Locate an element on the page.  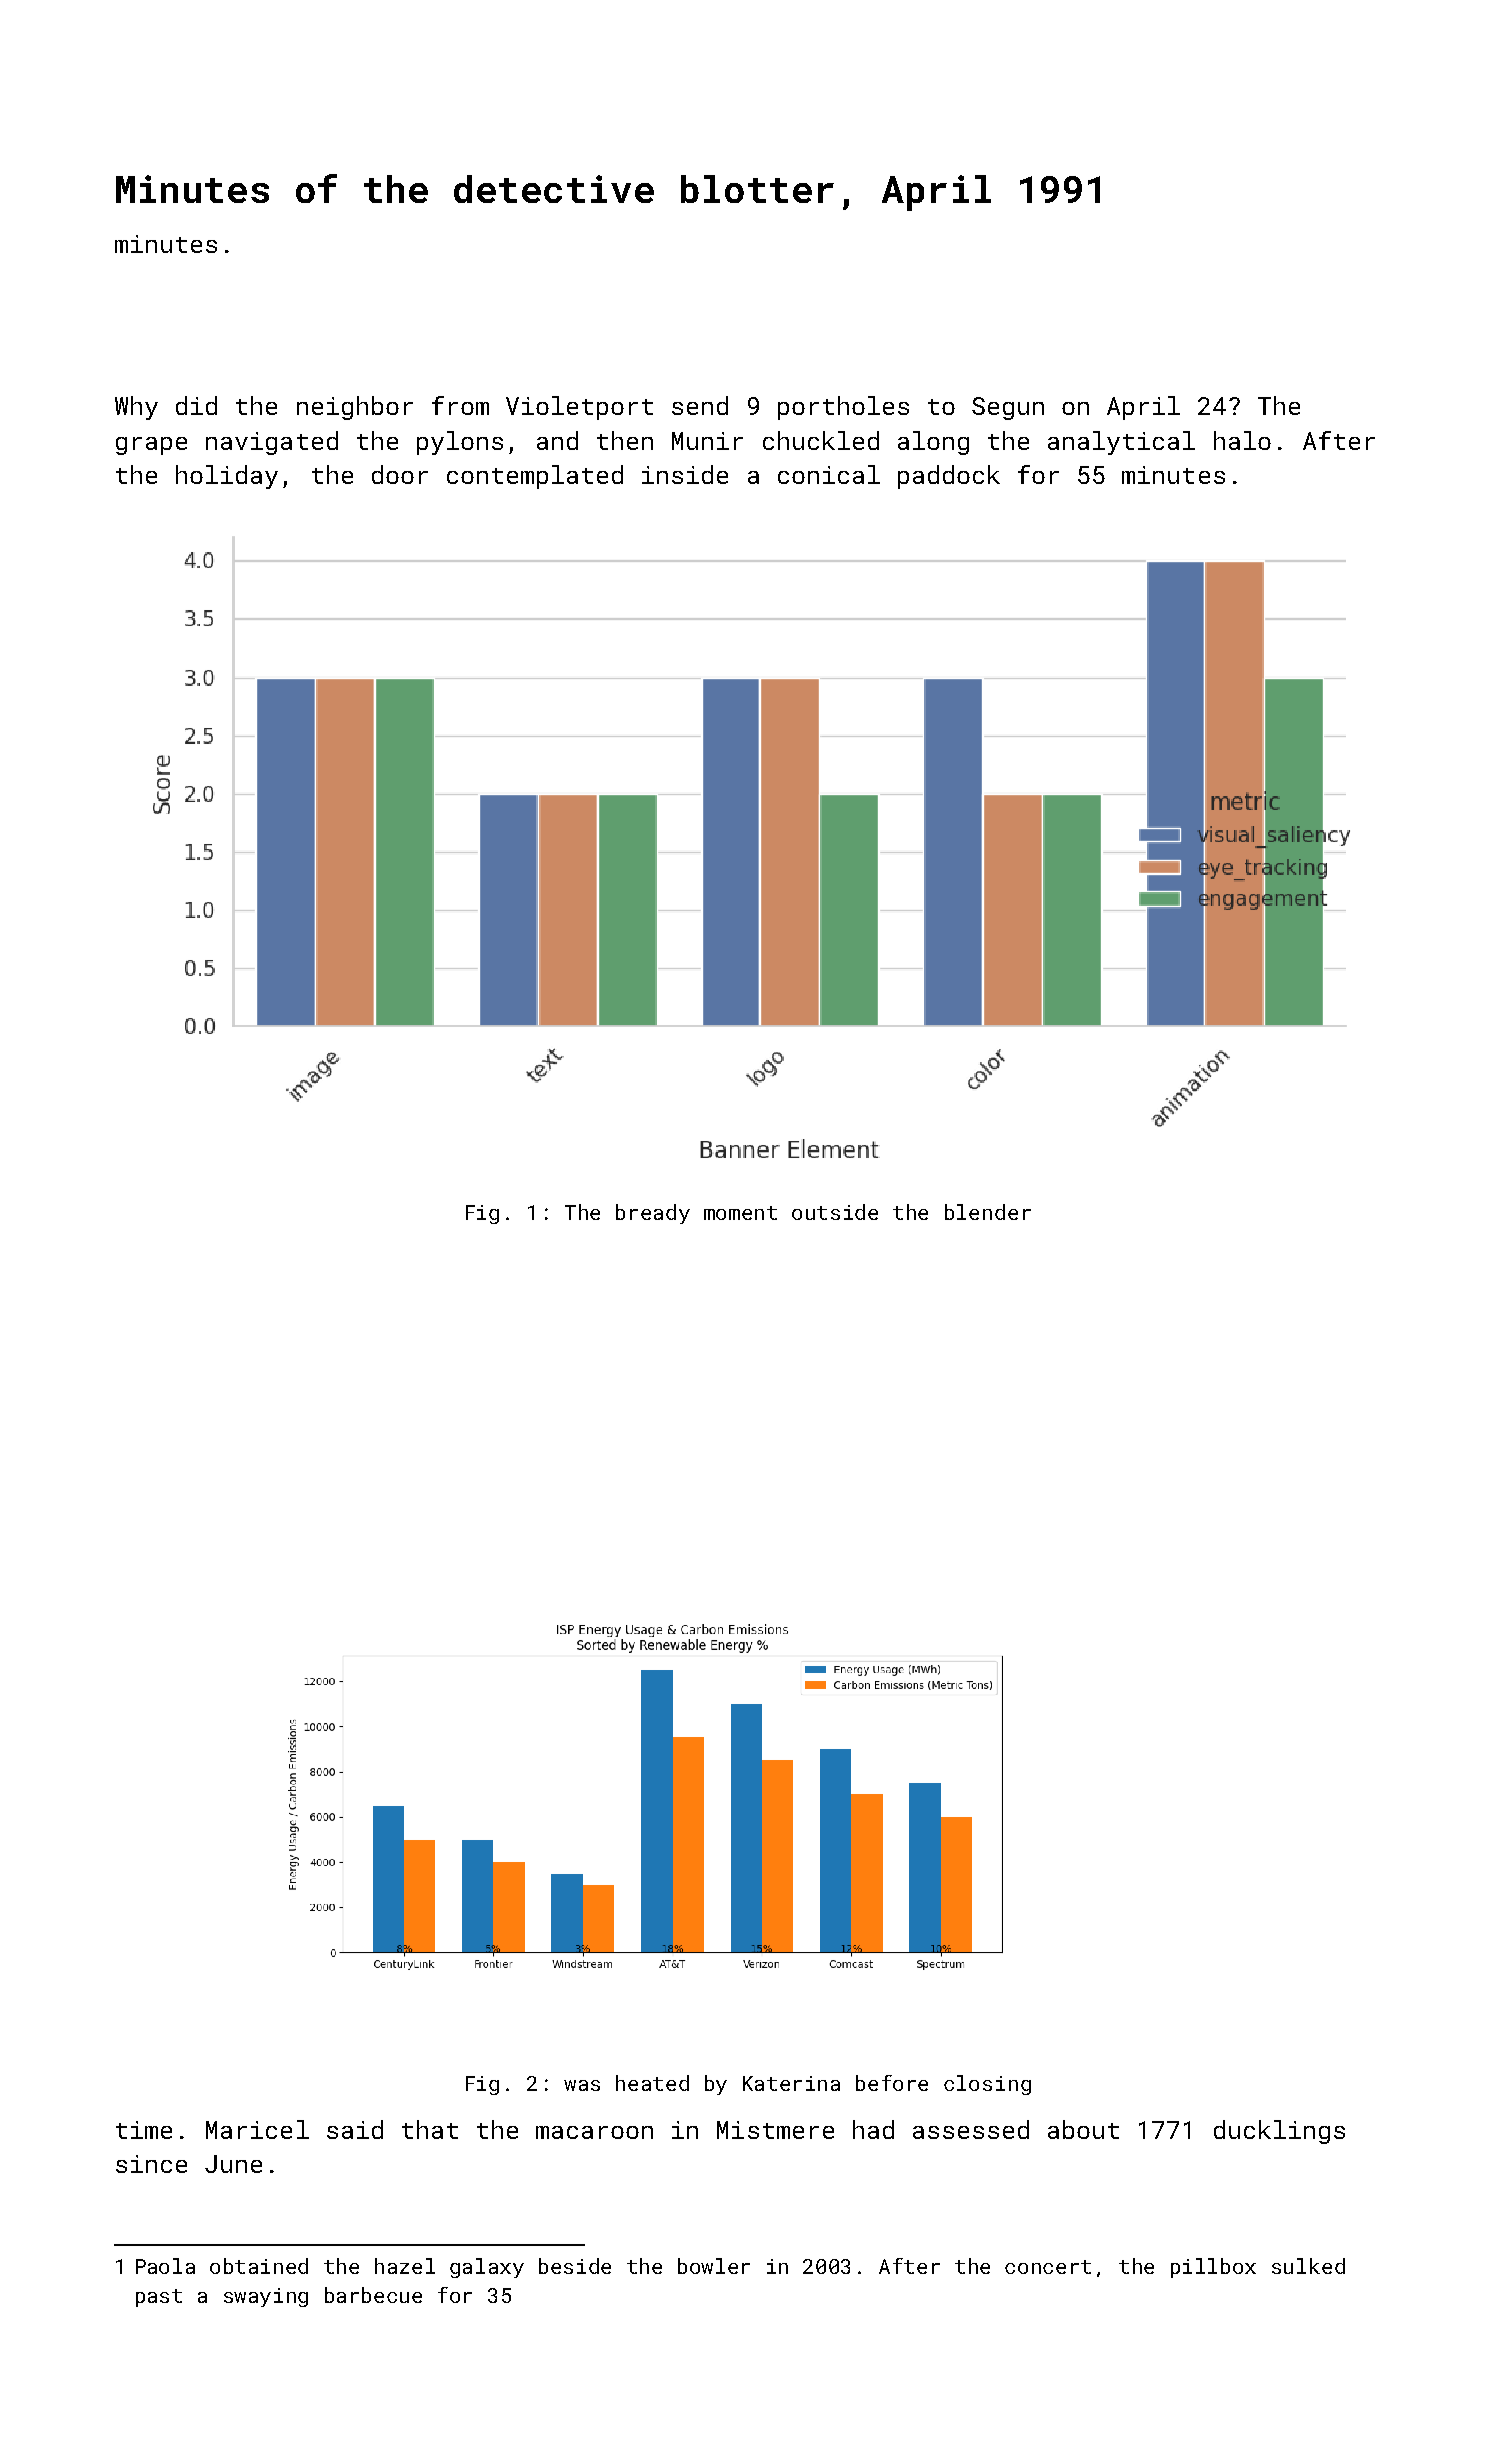
send is located at coordinates (700, 405).
